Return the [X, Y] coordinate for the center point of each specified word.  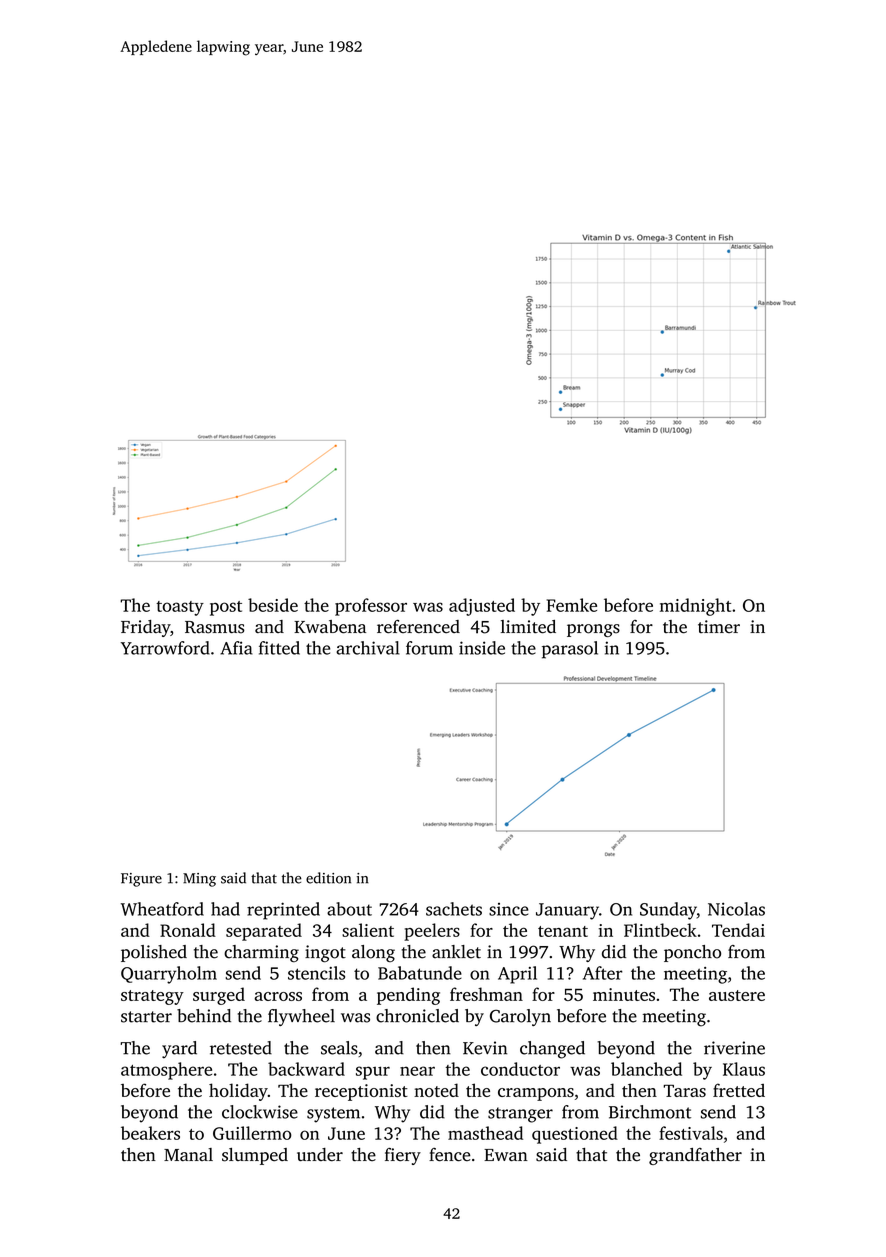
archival [368, 648]
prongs [593, 630]
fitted [279, 648]
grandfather [695, 1156]
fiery [403, 1156]
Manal [188, 1154]
